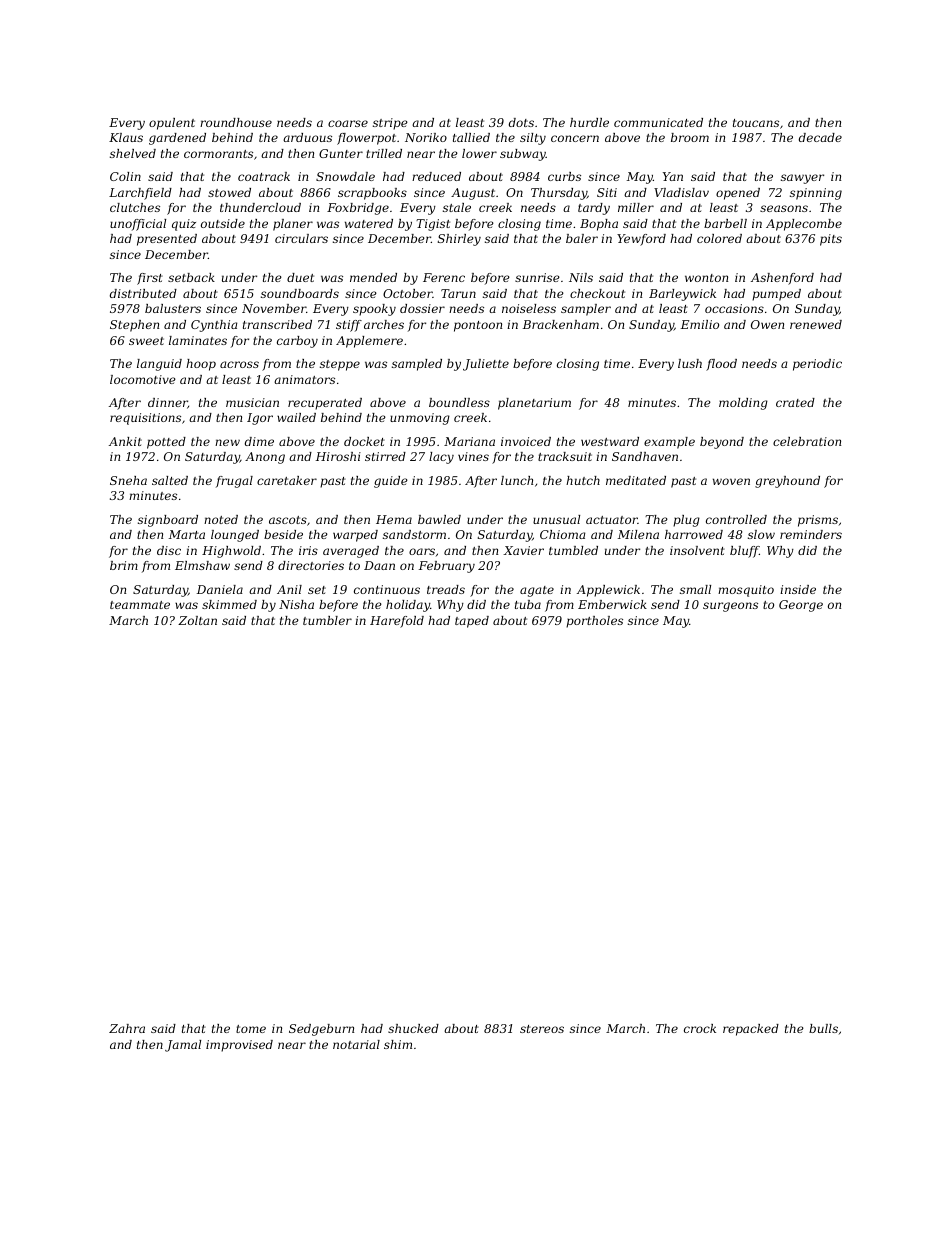 This image has width=952, height=1233. Describe the element at coordinates (338, 456) in the image. I see `Hiroshi` at that location.
